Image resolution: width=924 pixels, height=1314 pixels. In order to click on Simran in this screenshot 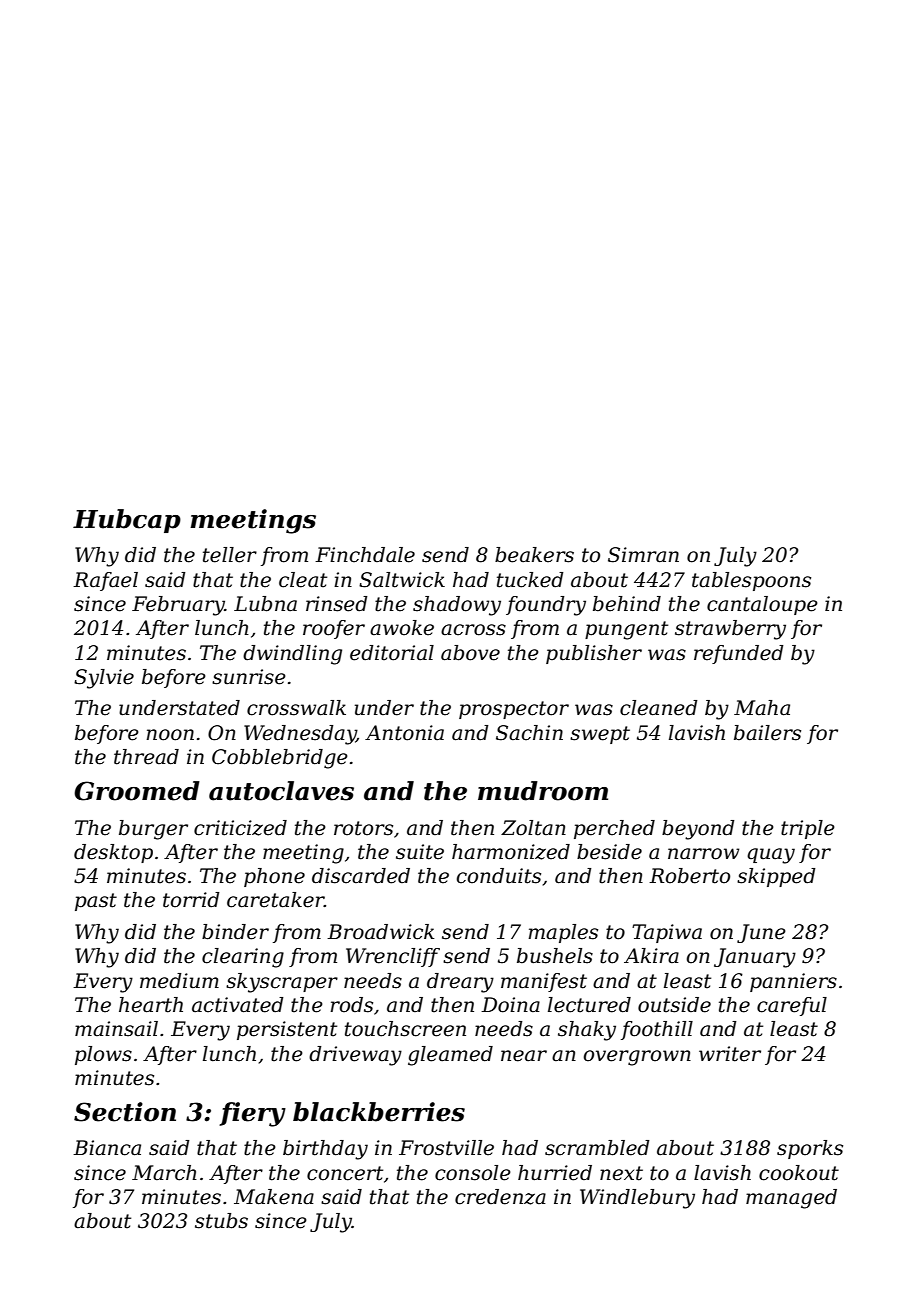, I will do `click(643, 555)`.
